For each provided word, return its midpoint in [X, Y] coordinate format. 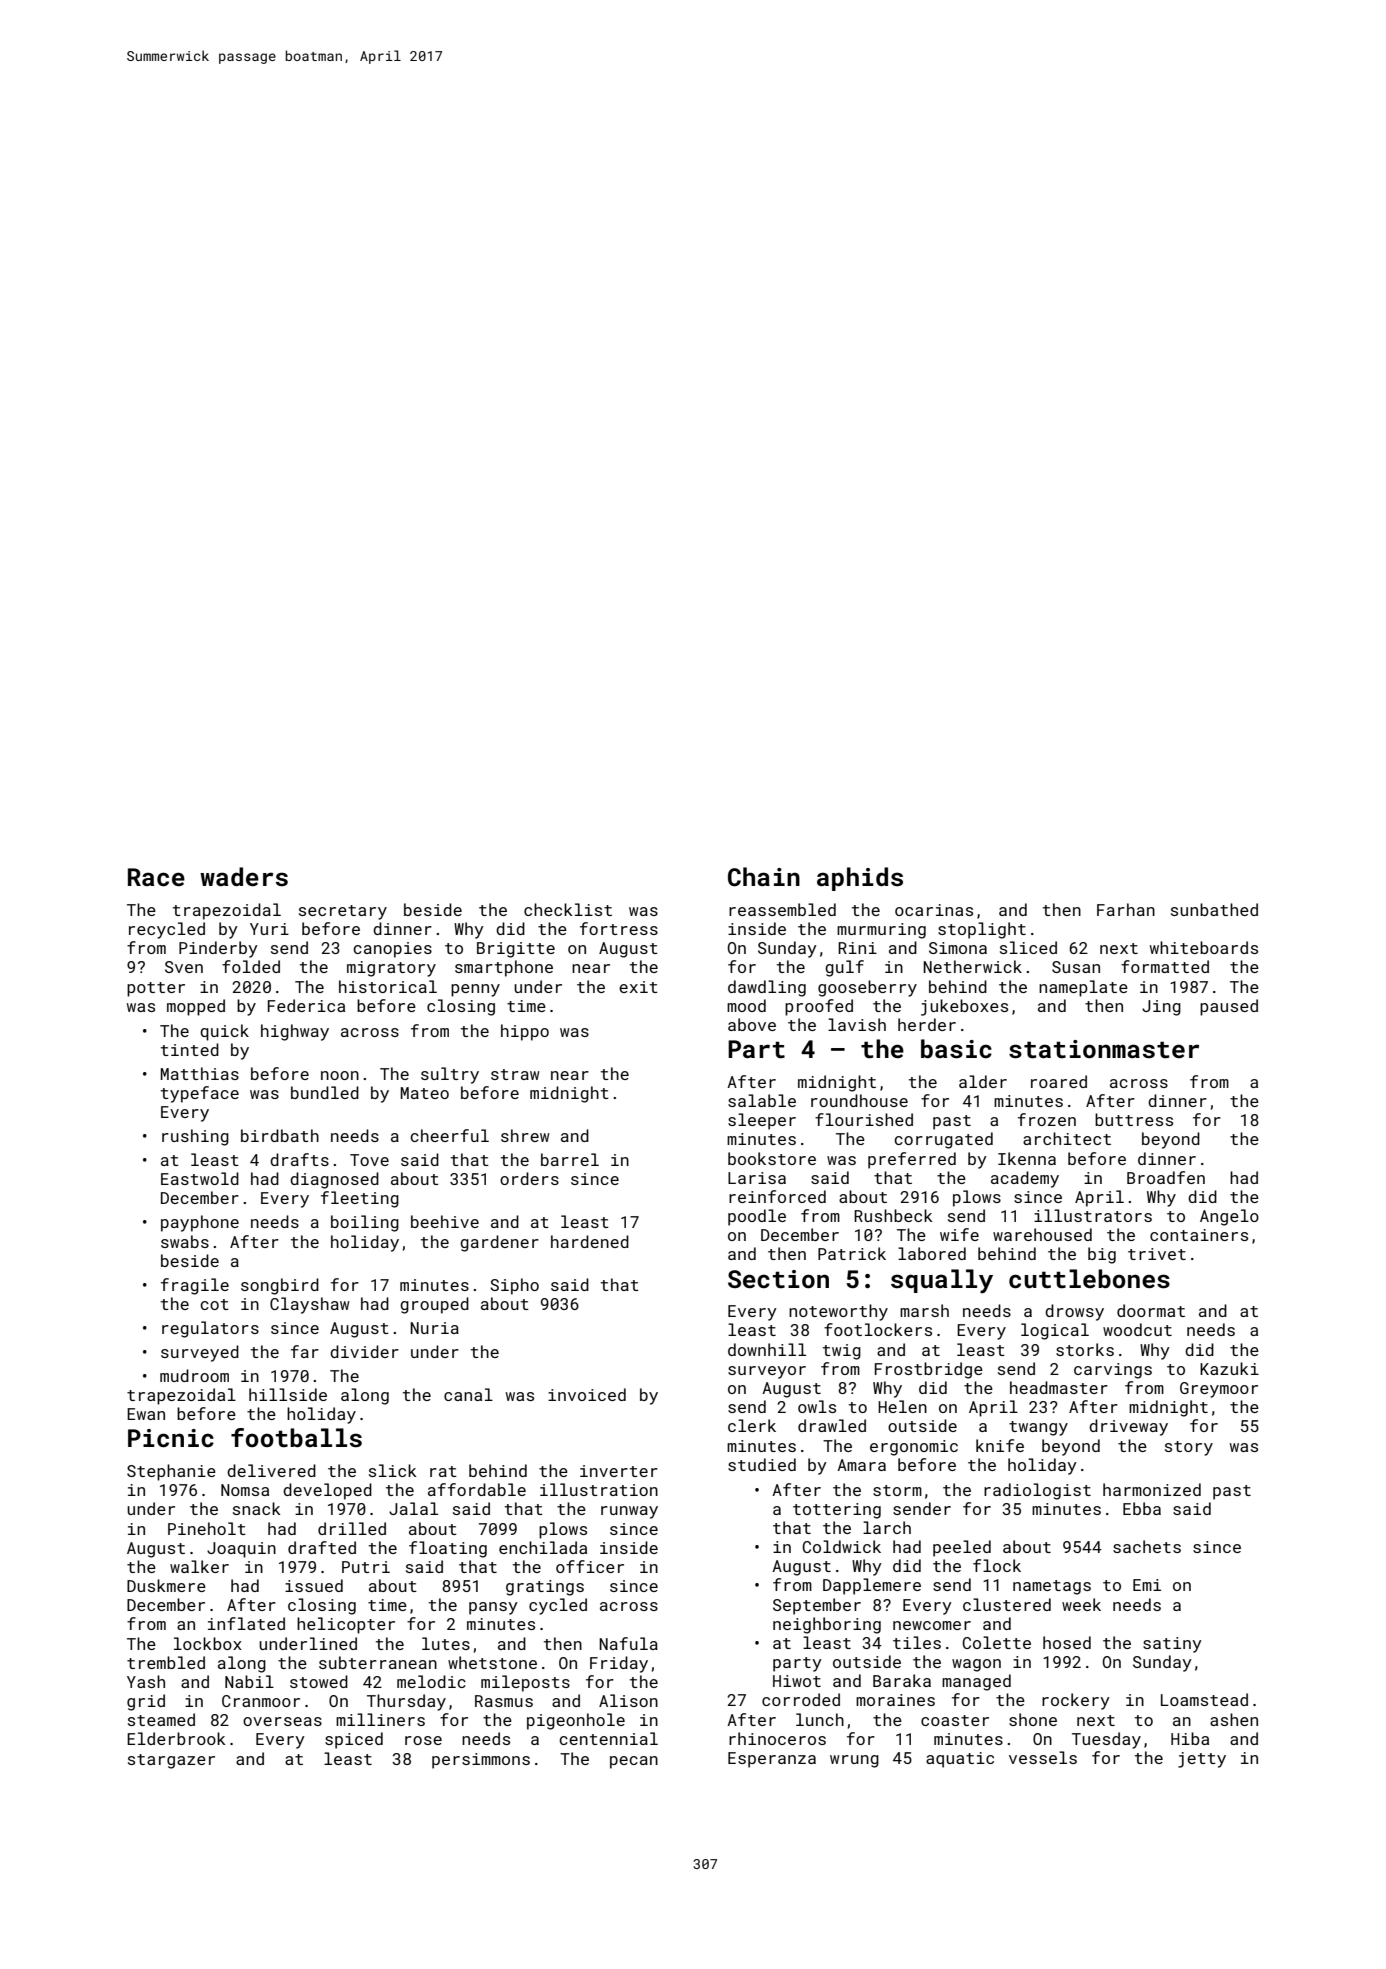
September [817, 1606]
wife [959, 1234]
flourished [864, 1119]
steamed [161, 1719]
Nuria [434, 1328]
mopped [196, 1007]
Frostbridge [929, 1370]
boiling [365, 1223]
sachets [1147, 1546]
